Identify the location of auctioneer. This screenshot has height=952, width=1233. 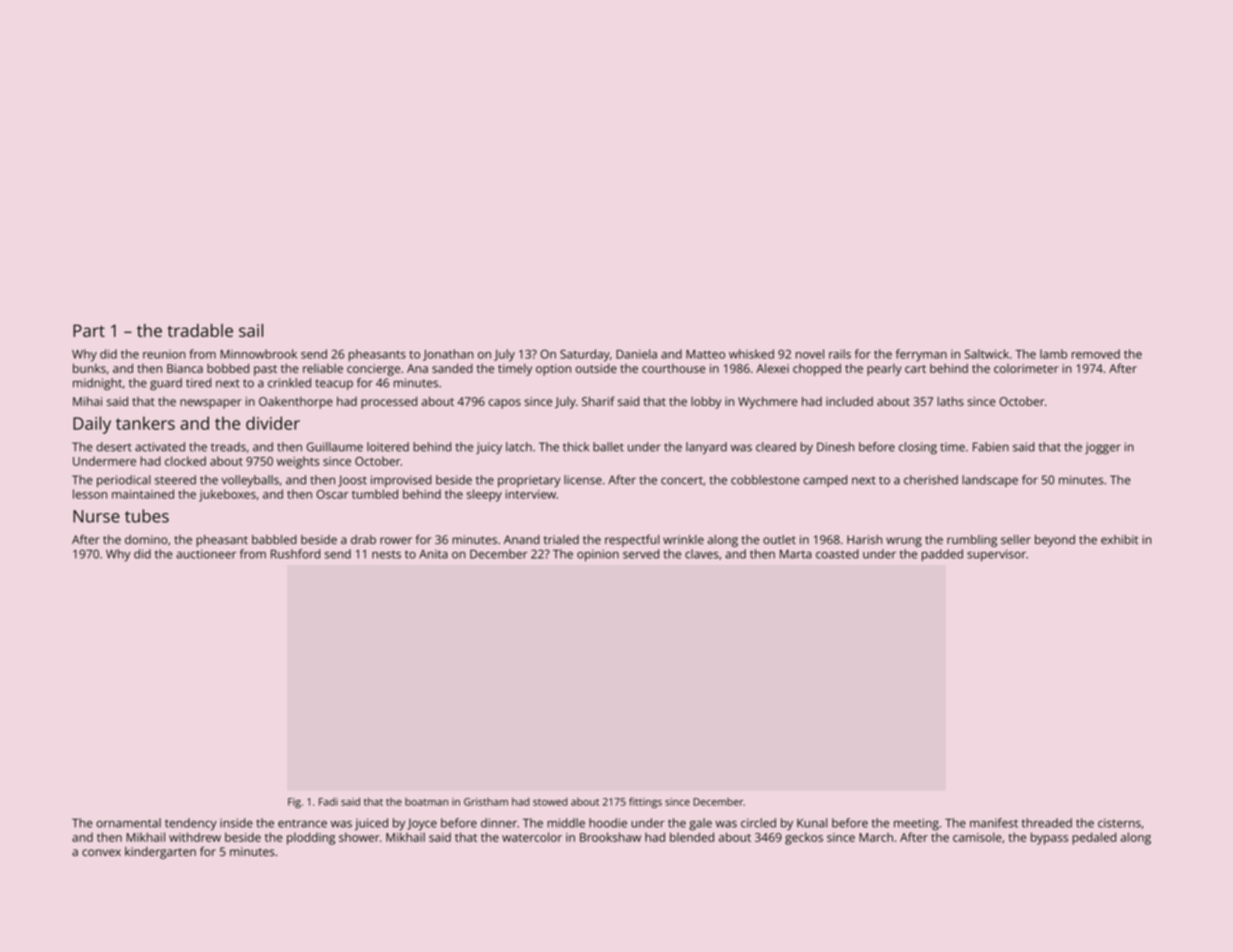
(206, 554).
